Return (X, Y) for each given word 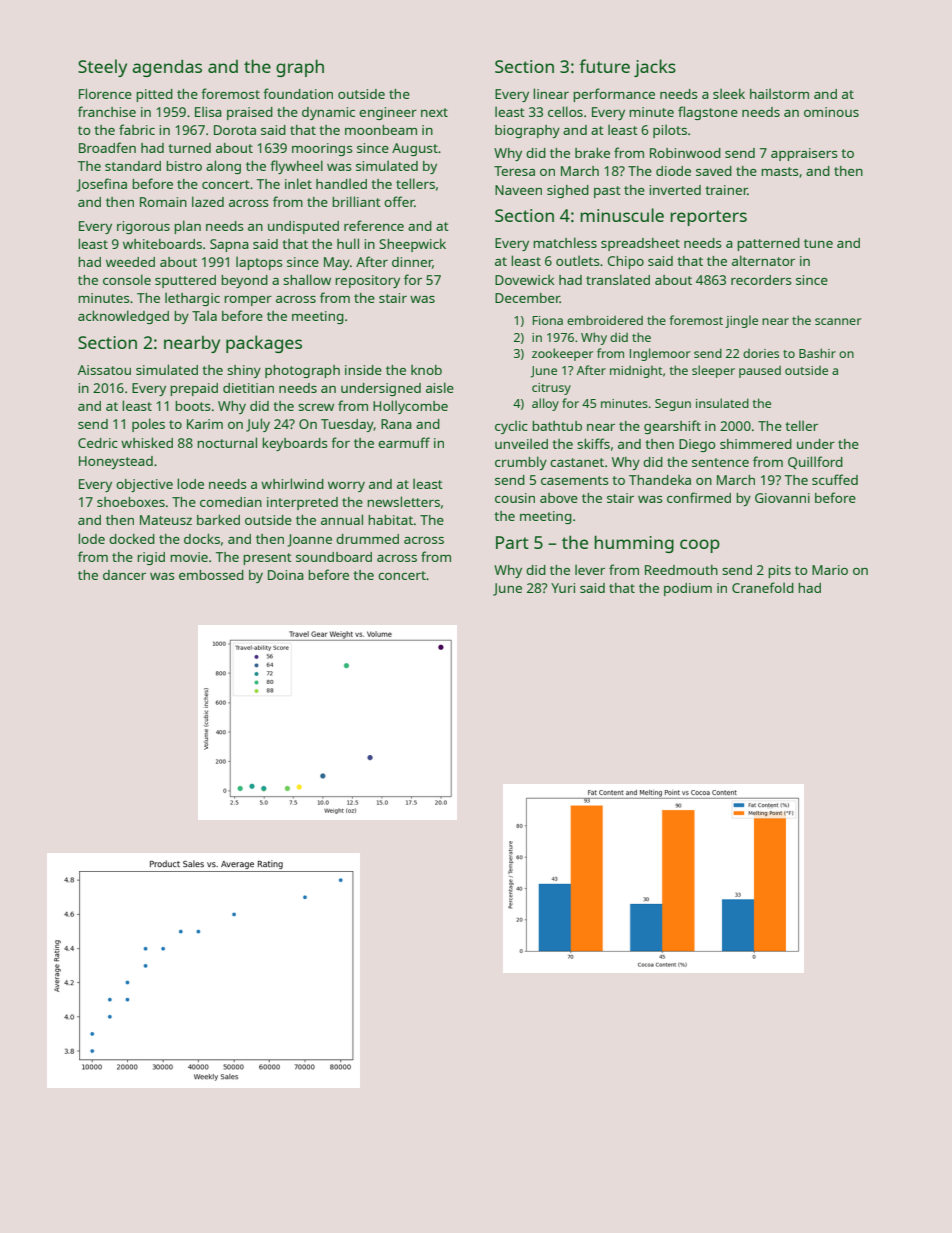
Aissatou (104, 370)
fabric (137, 129)
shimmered (756, 444)
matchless (565, 242)
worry (346, 487)
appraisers (804, 154)
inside (363, 370)
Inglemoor (660, 354)
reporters (708, 218)
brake (592, 152)
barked (218, 519)
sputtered (185, 281)
